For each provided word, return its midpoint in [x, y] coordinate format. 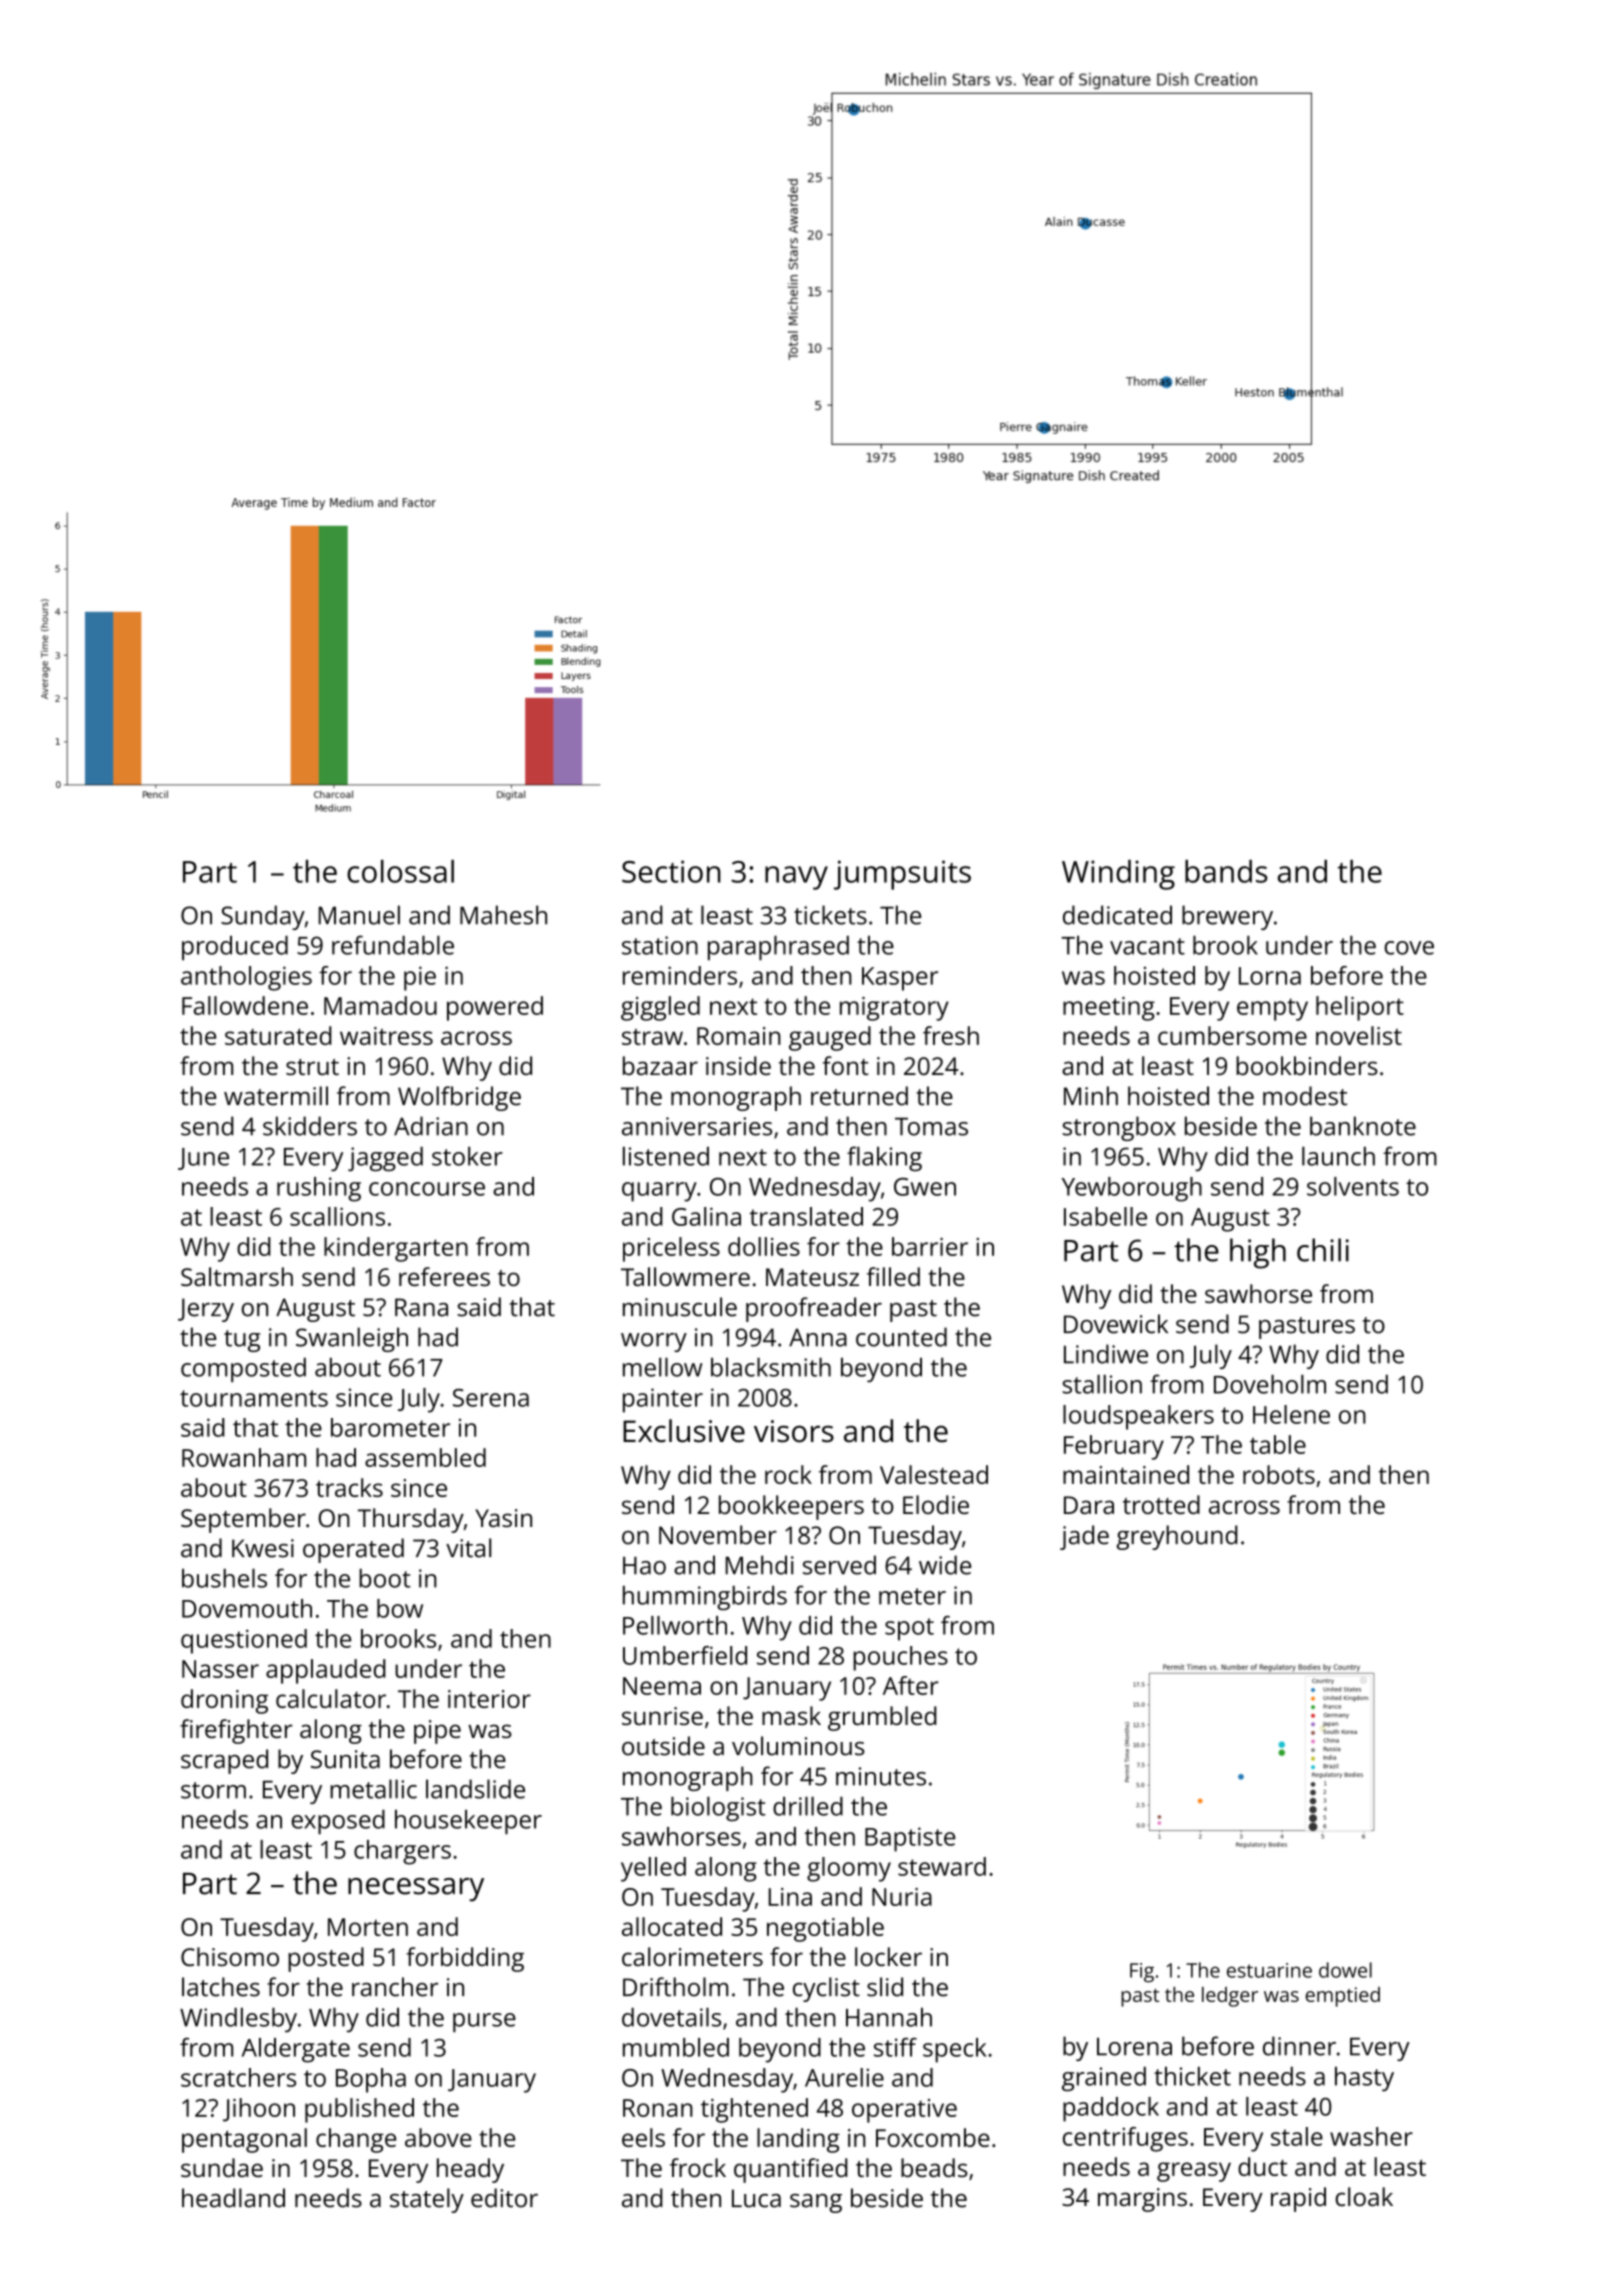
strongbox [1119, 1128]
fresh [951, 1035]
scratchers [238, 2077]
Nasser [220, 1669]
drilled [808, 1806]
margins [1142, 2200]
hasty [1364, 2079]
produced [235, 948]
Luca [756, 2198]
